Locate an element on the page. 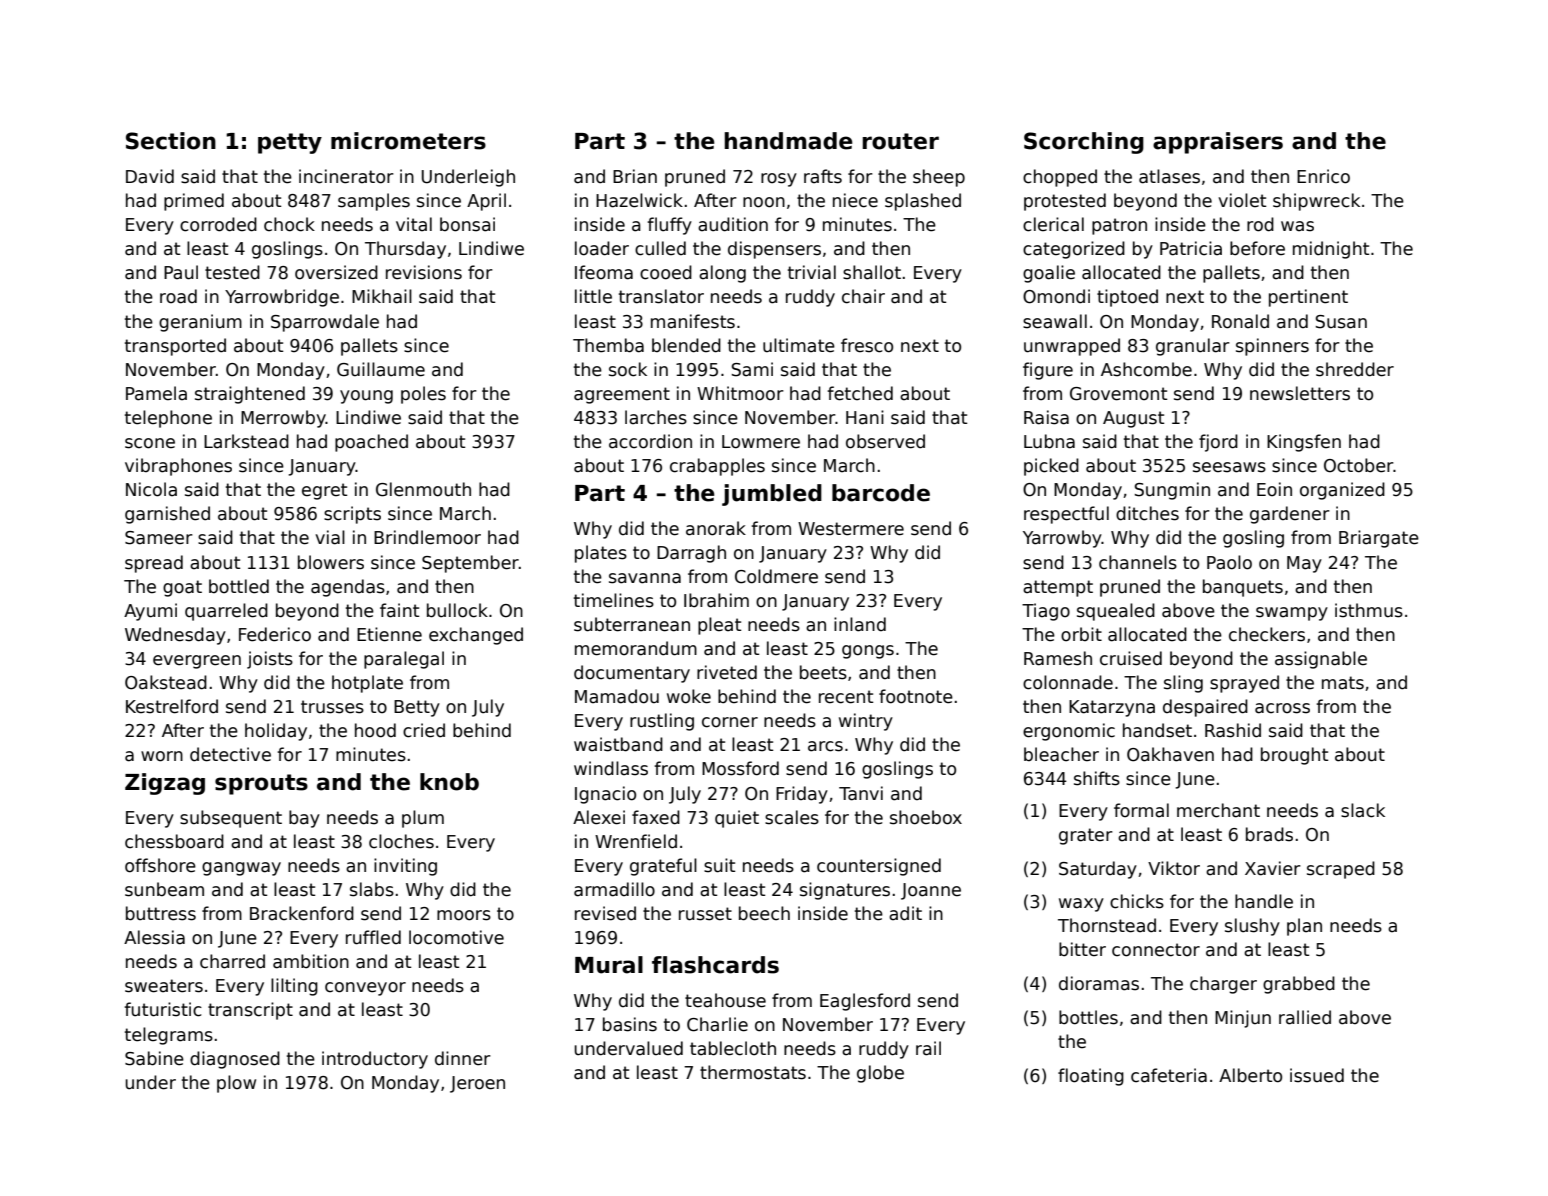 The height and width of the image is (1196, 1548). Sabine is located at coordinates (154, 1058).
